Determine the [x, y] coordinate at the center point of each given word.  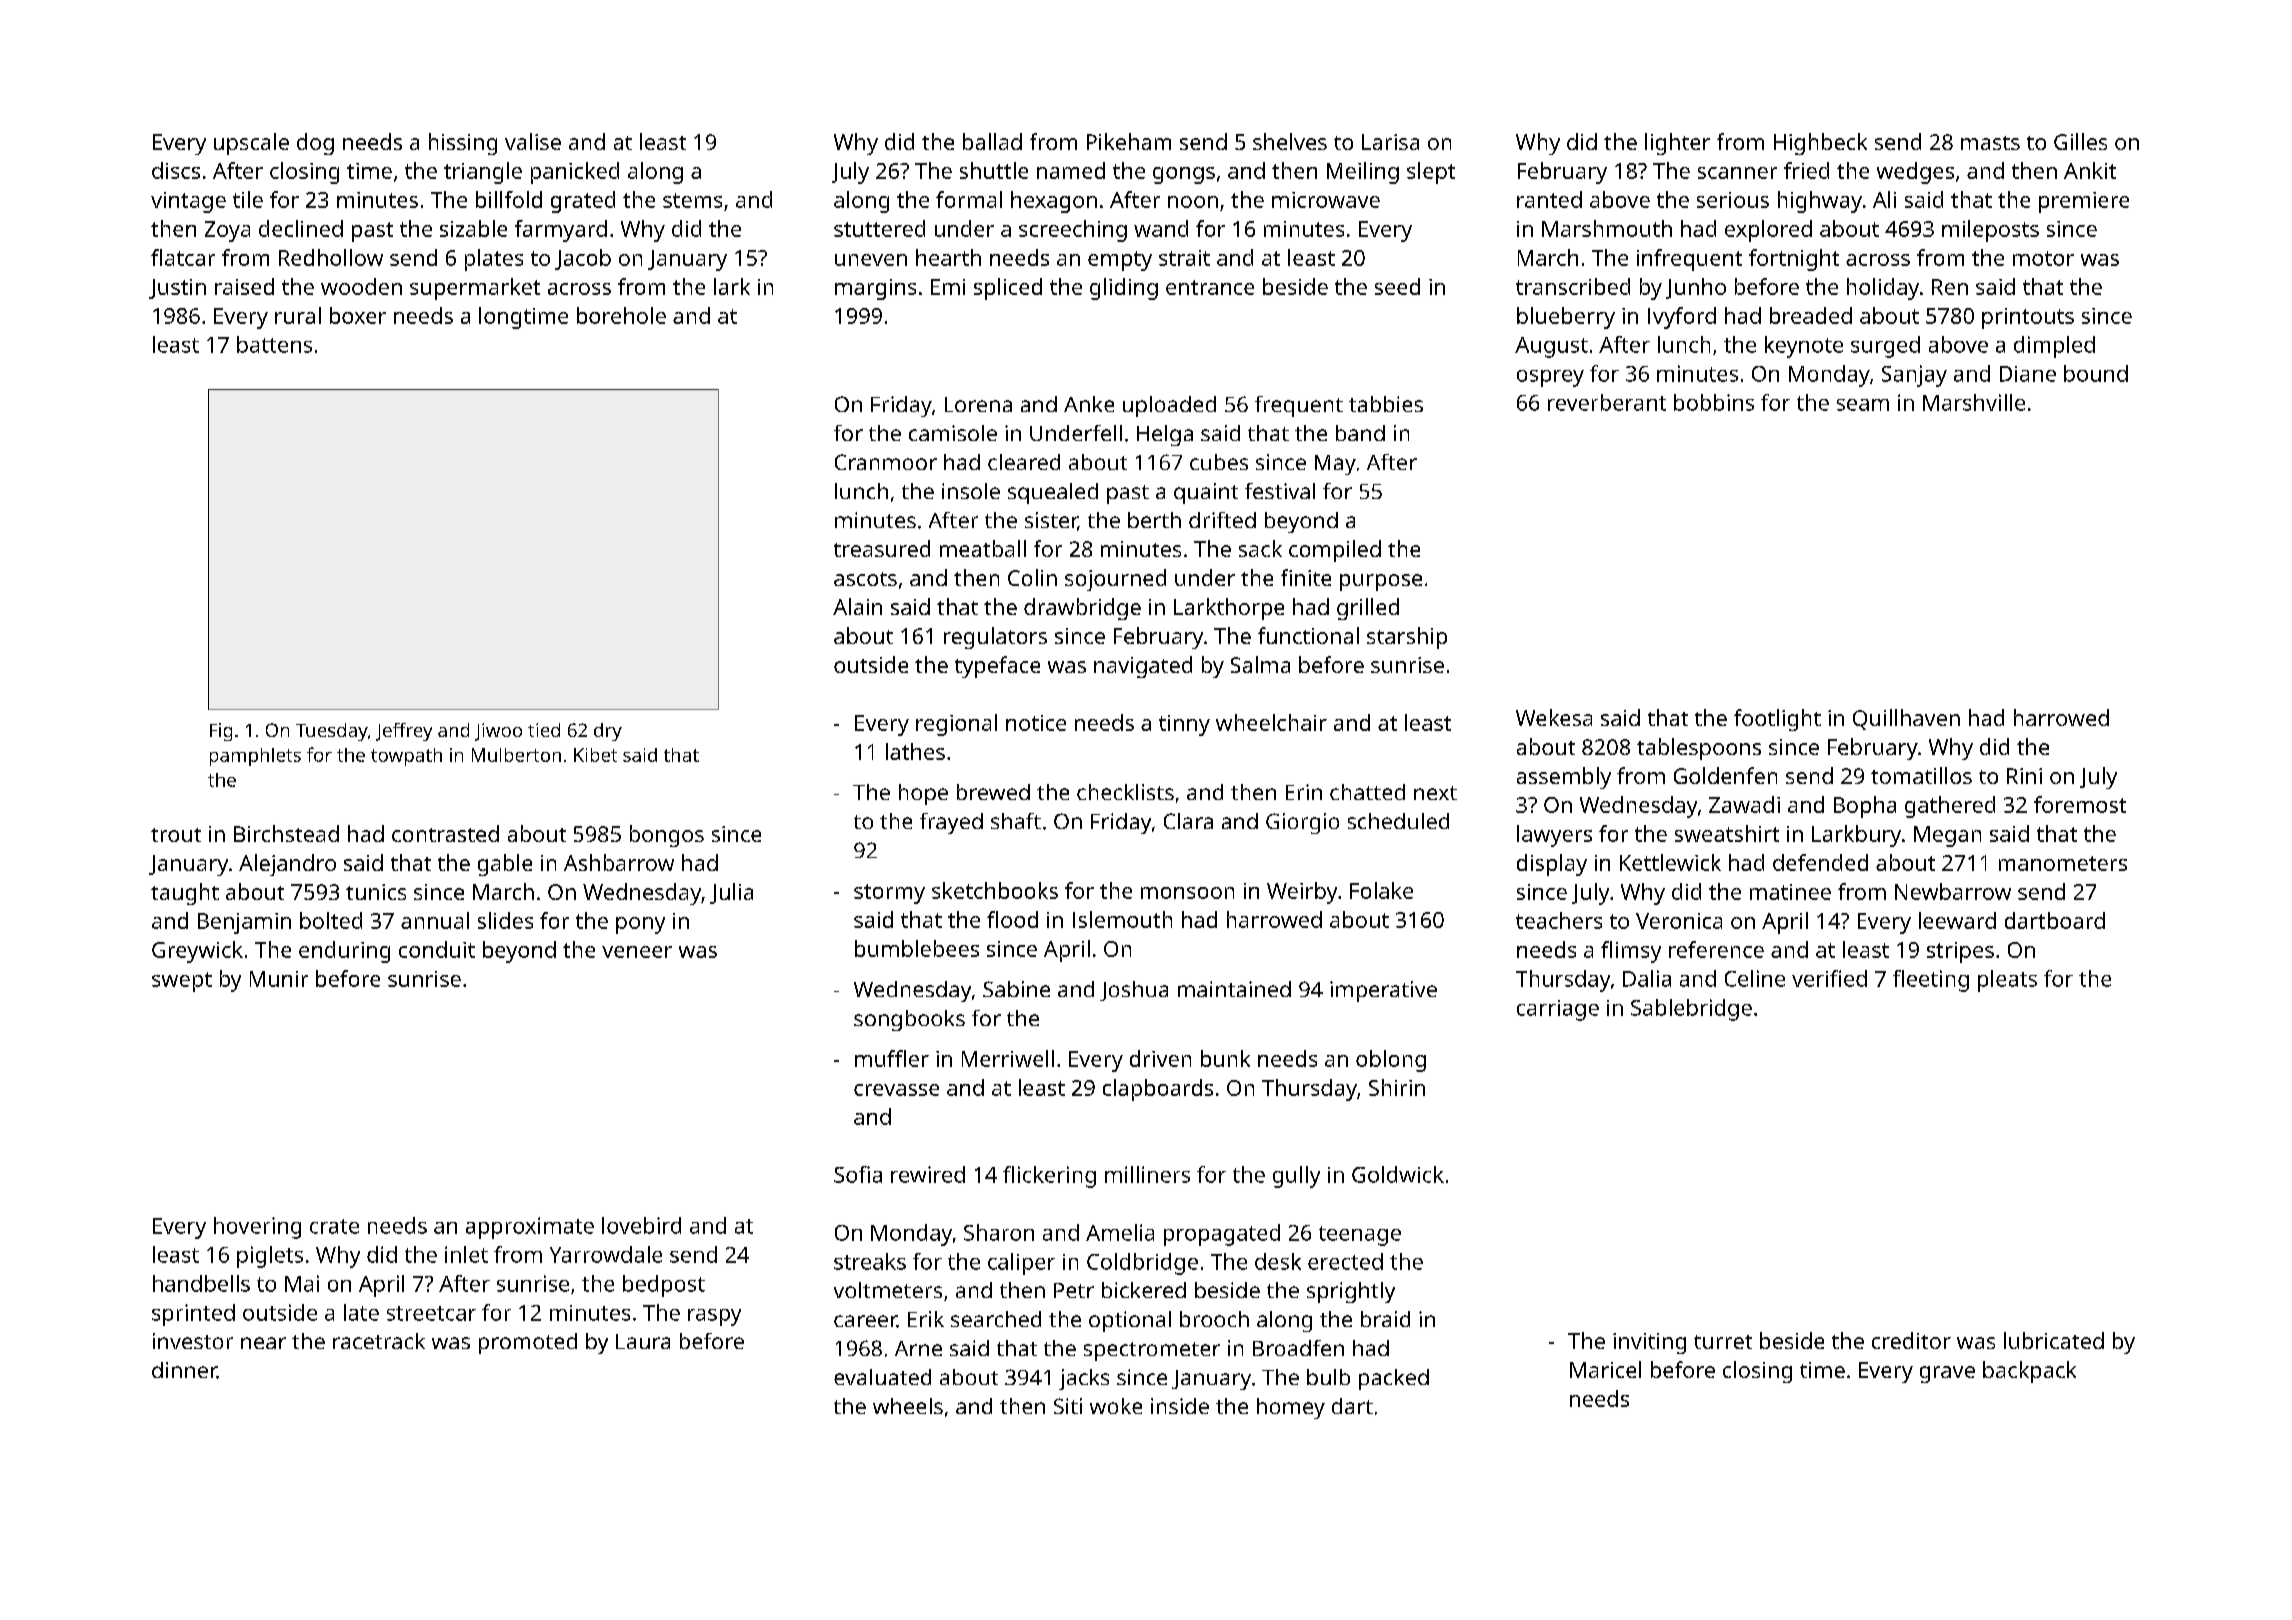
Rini [2024, 776]
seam [1863, 405]
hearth [948, 257]
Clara [1188, 821]
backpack [2029, 1372]
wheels [908, 1406]
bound [2096, 373]
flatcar [183, 257]
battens [274, 344]
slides [505, 920]
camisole [953, 433]
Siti [1068, 1406]
